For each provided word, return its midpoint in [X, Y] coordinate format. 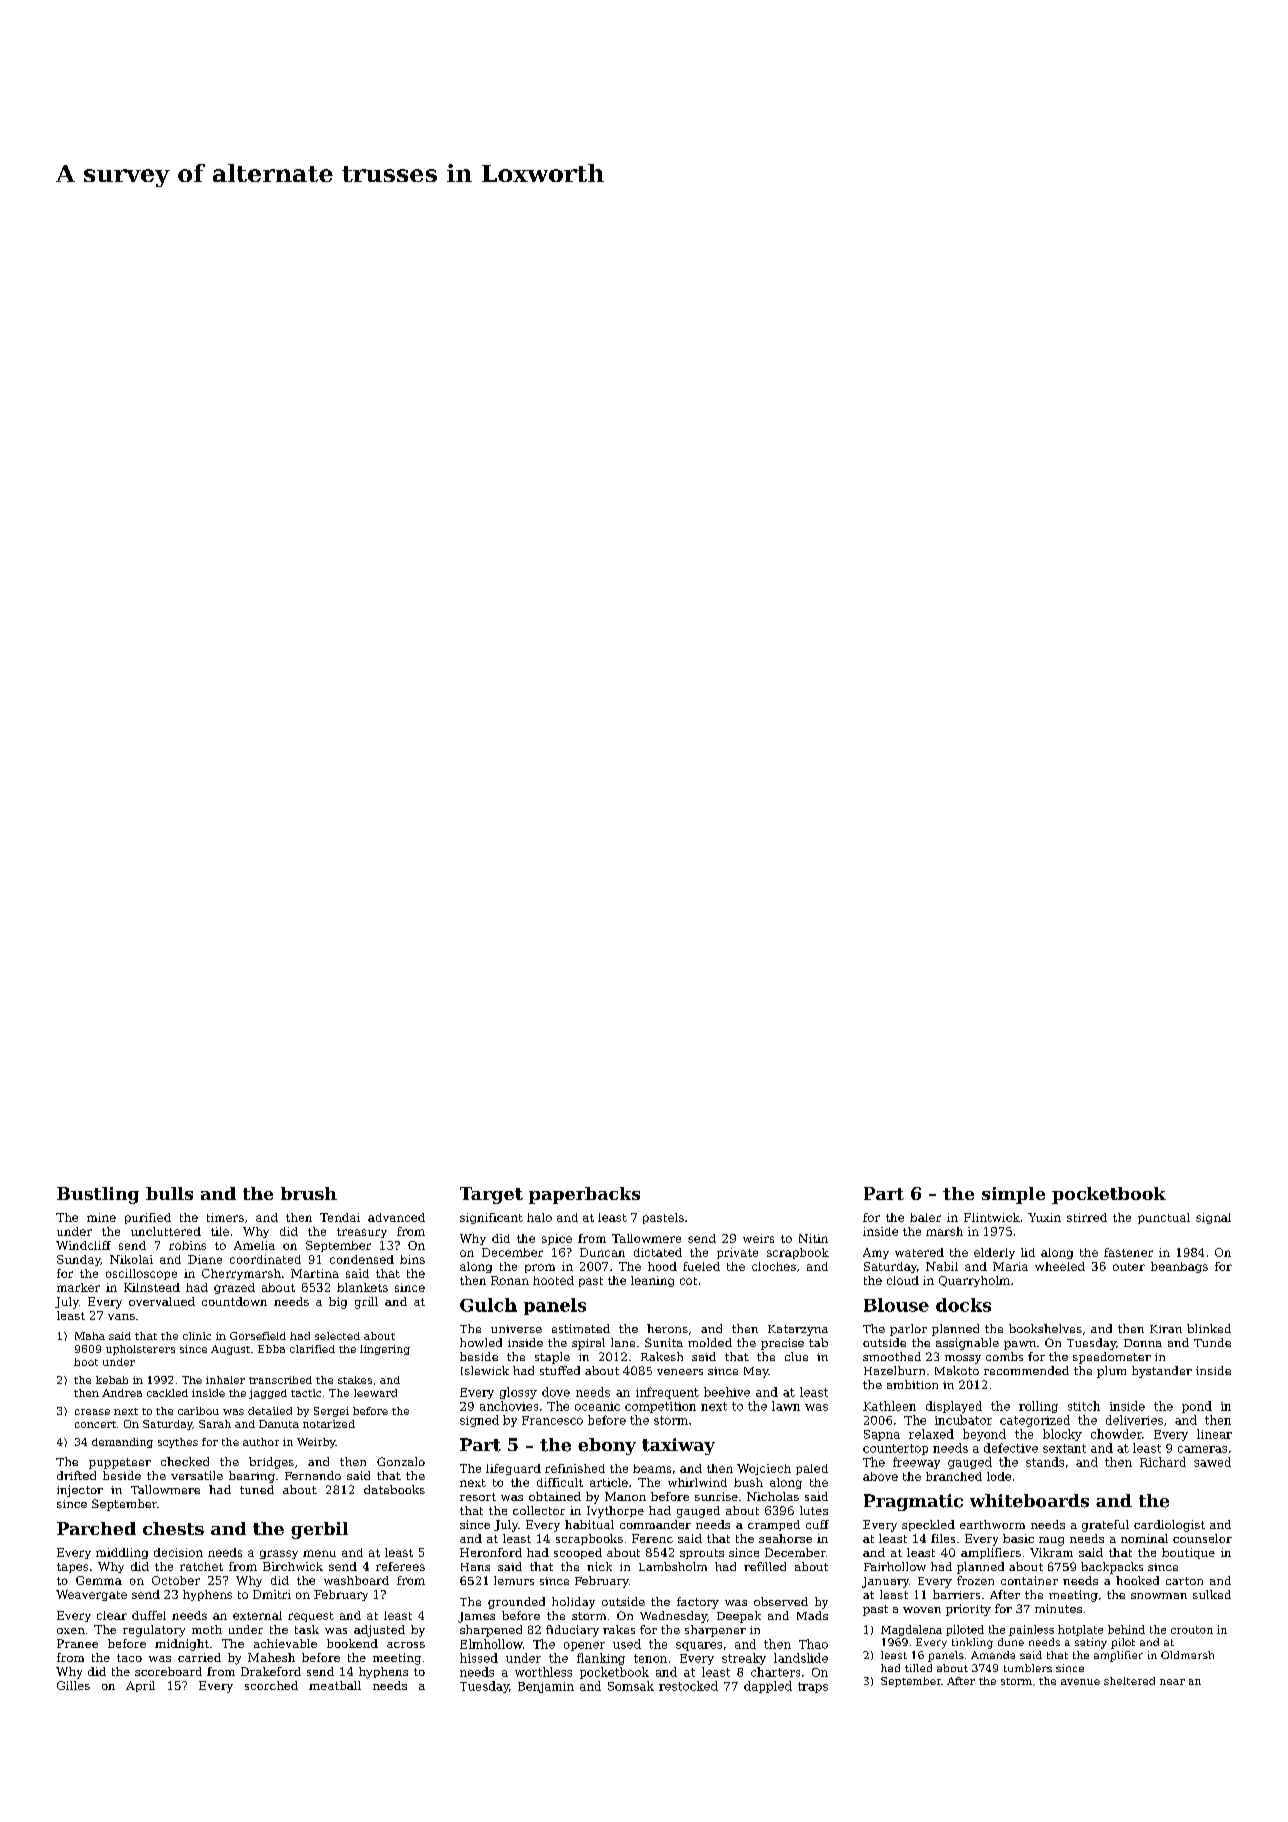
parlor [908, 1330]
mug [1051, 1541]
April [140, 1686]
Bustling [98, 1195]
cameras [1202, 1449]
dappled [768, 1687]
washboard [356, 1580]
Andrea [122, 1393]
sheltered [1129, 1681]
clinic [197, 1336]
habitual [589, 1524]
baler [925, 1217]
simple [1013, 1195]
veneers [680, 1372]
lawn [786, 1406]
